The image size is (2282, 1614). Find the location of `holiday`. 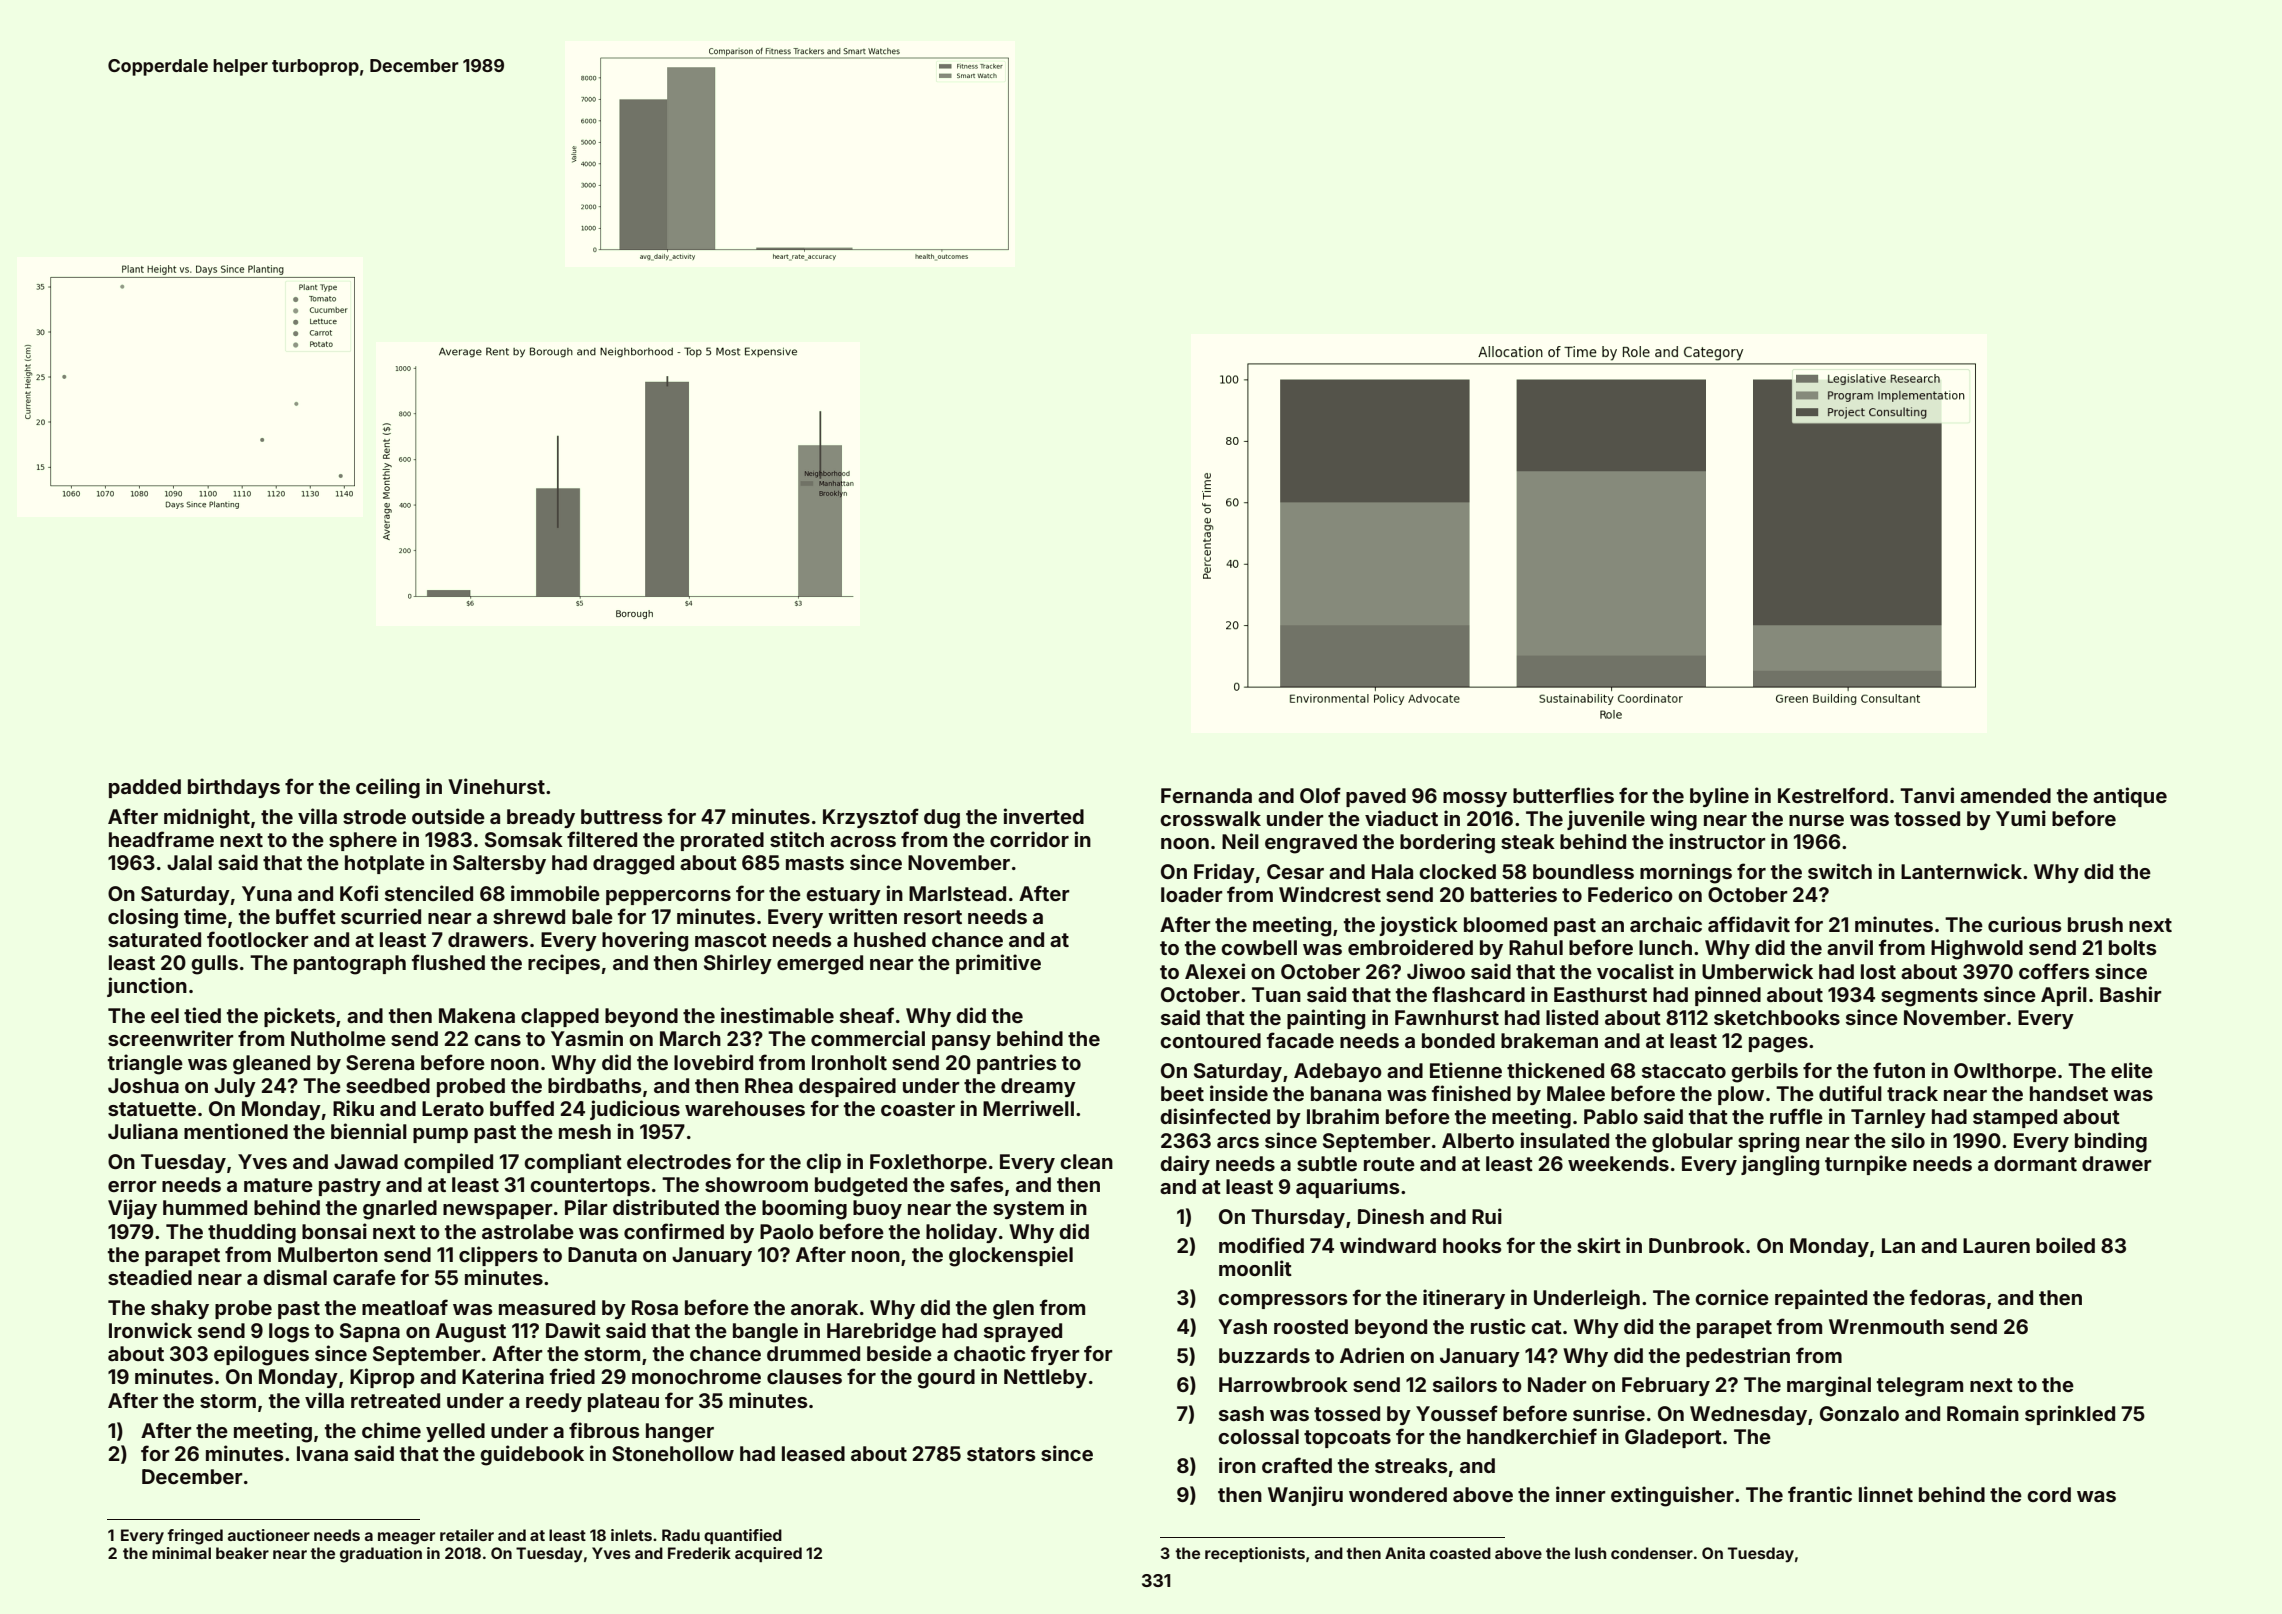

holiday is located at coordinates (961, 1233).
